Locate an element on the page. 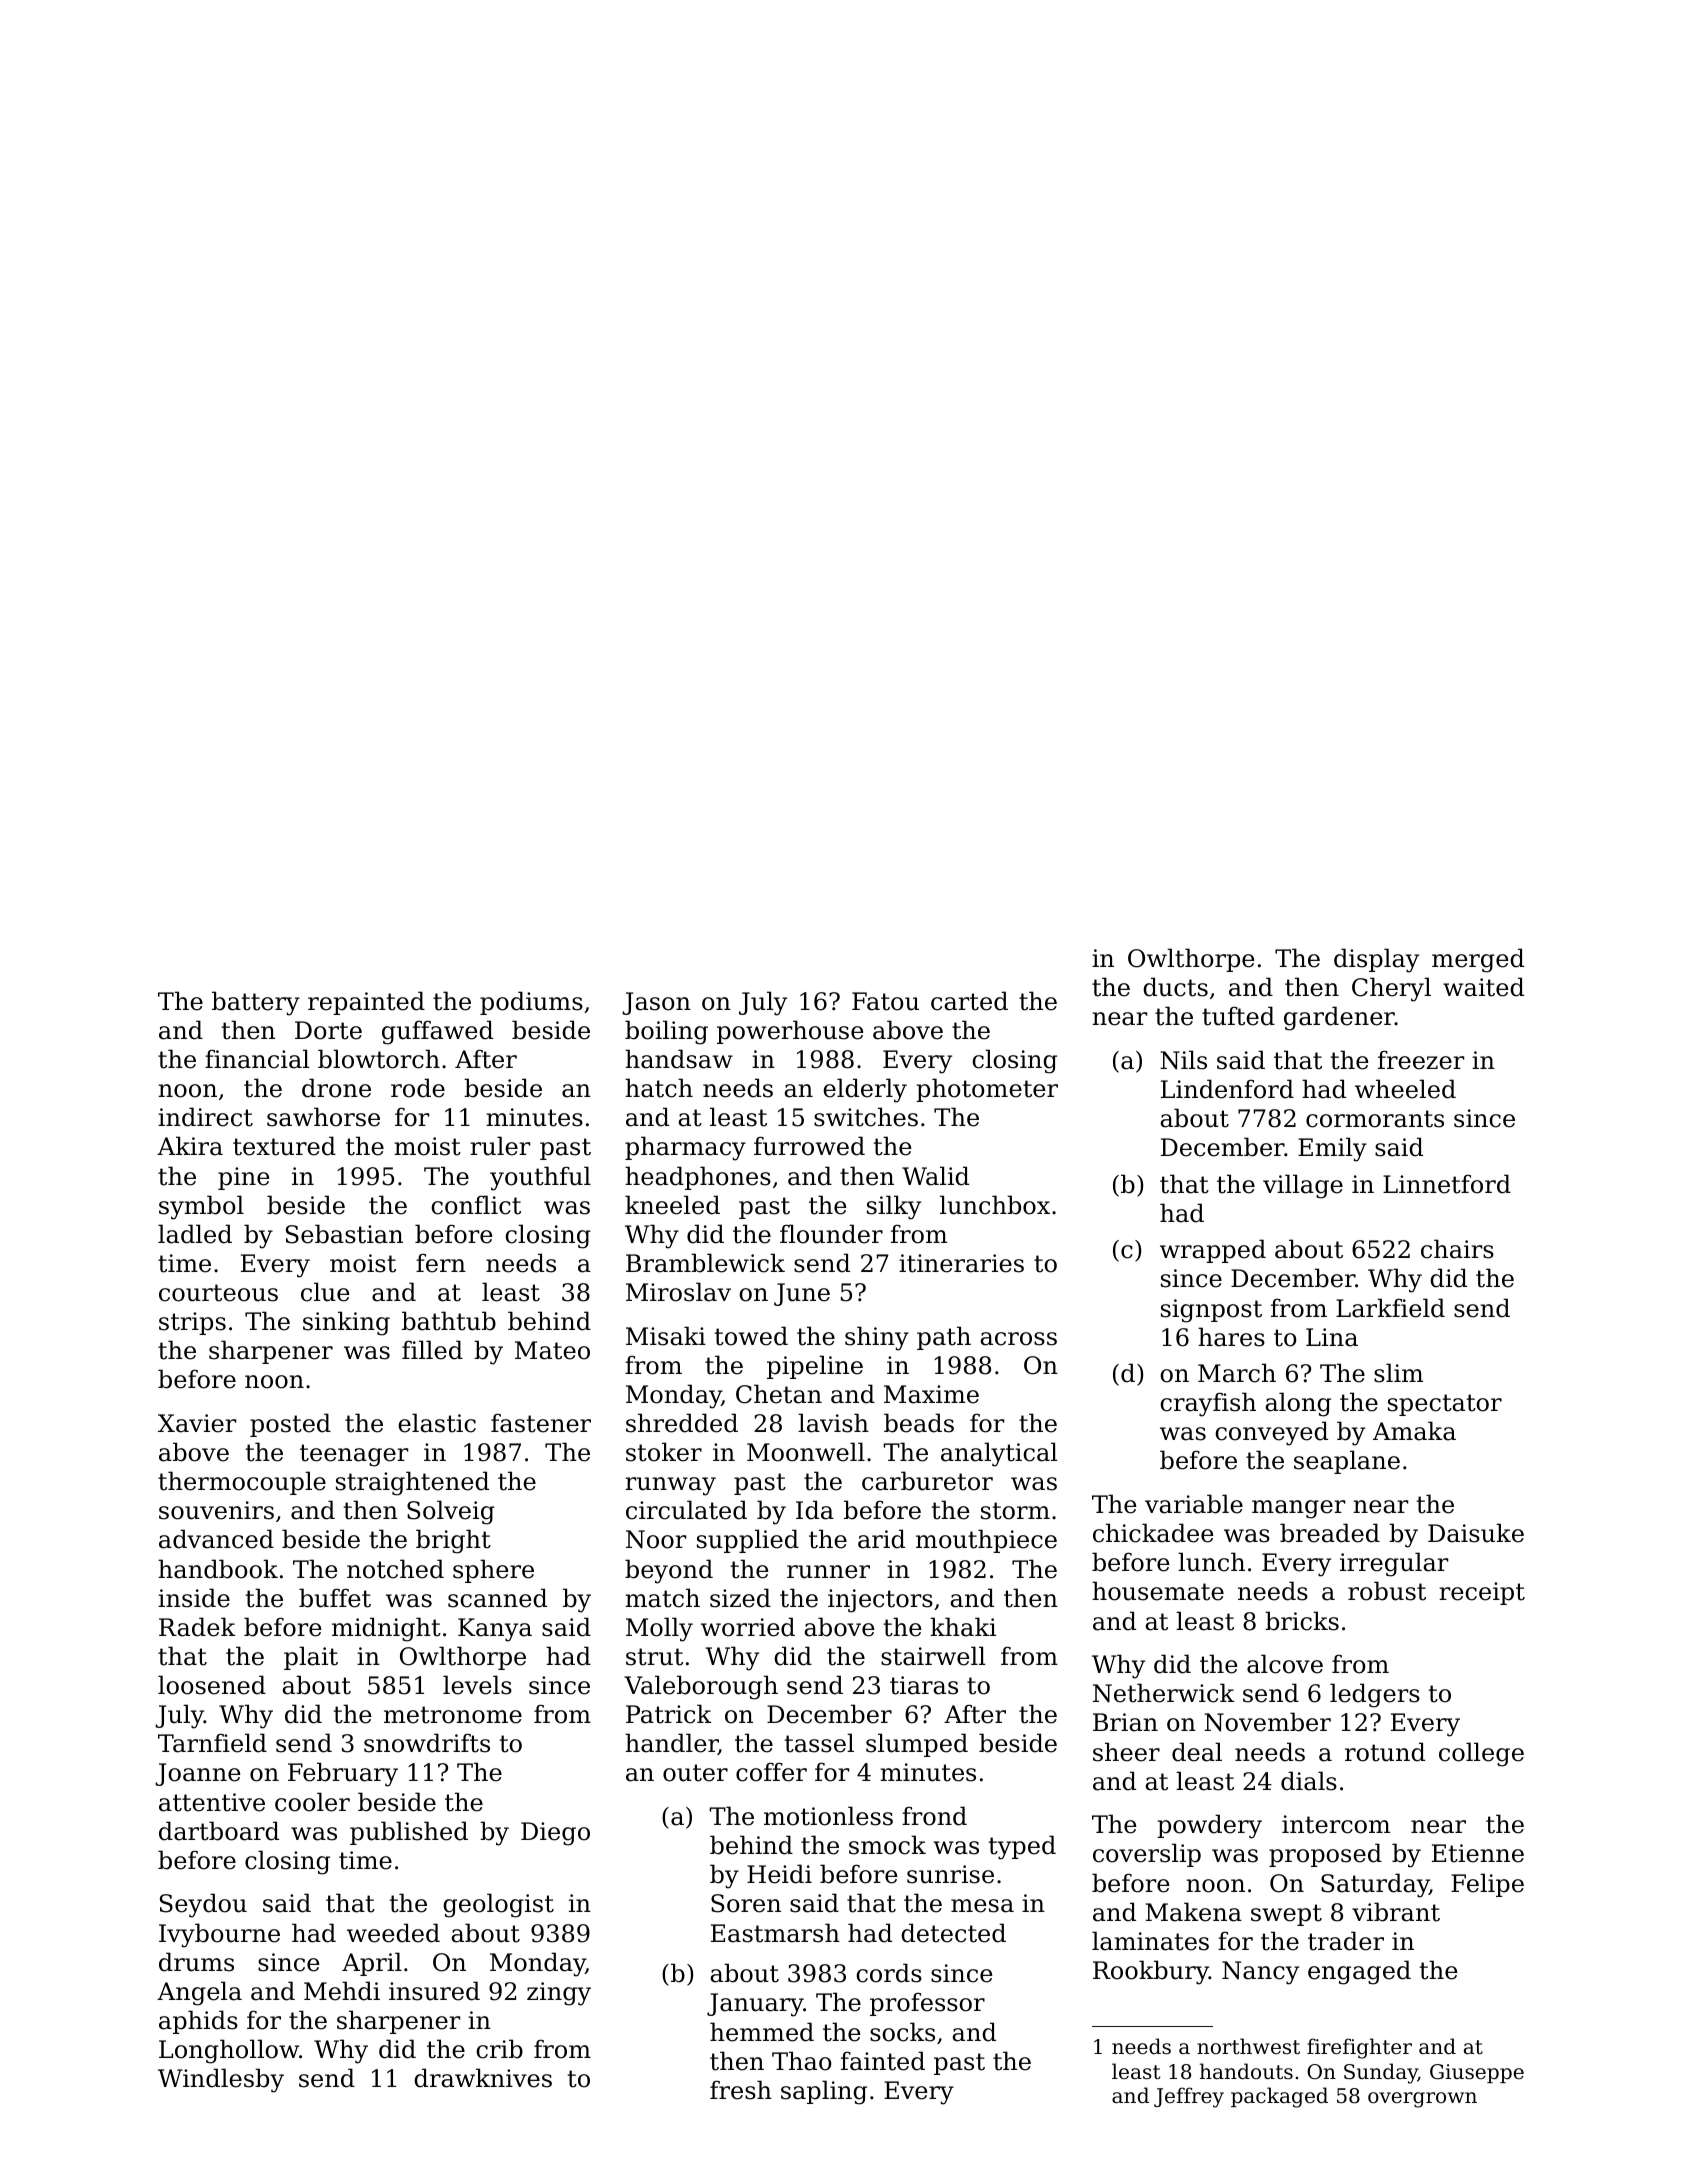 The height and width of the image is (2178, 1683). handsaw is located at coordinates (679, 1059).
